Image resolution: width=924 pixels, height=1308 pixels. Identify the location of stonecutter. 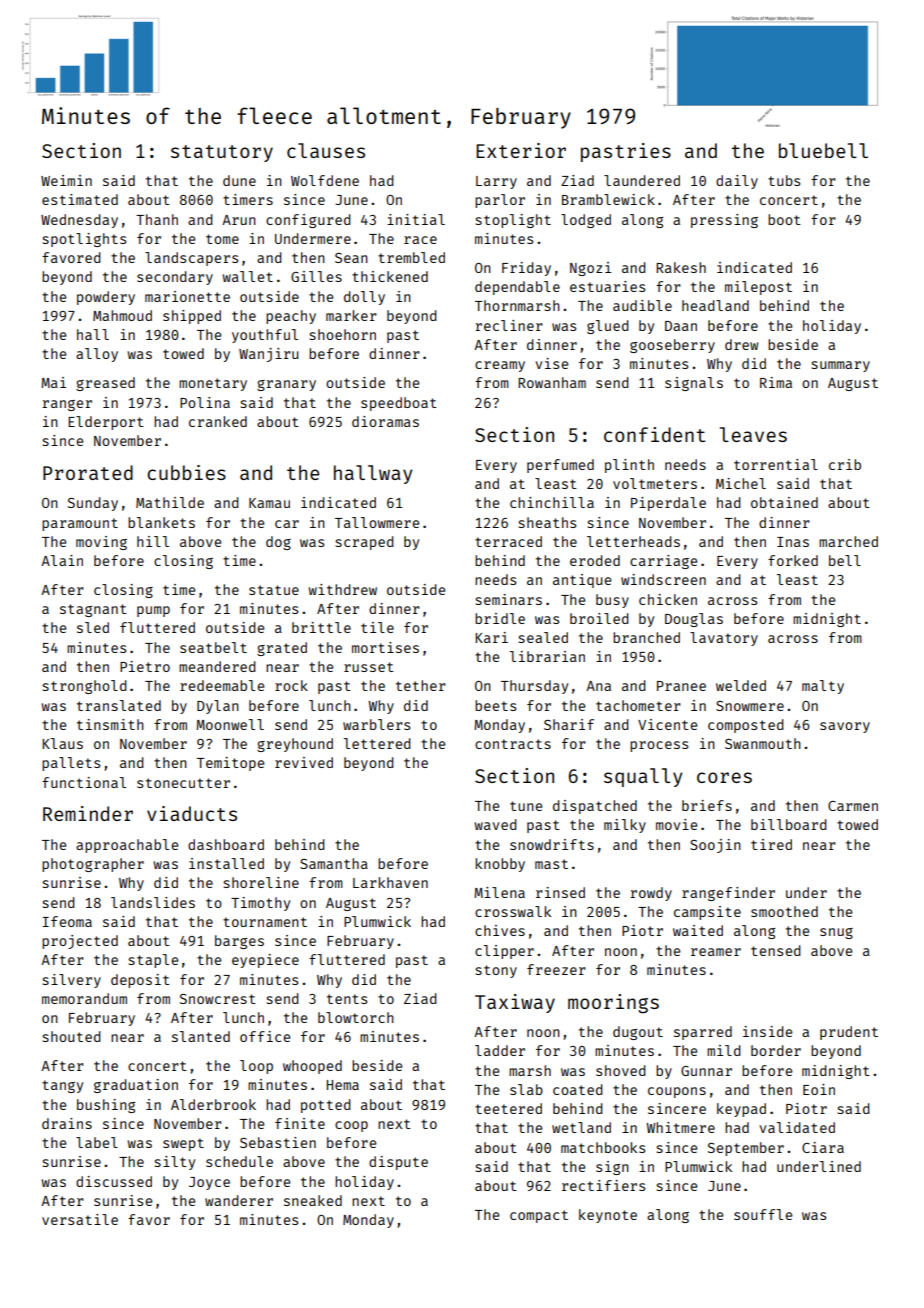
(183, 783).
